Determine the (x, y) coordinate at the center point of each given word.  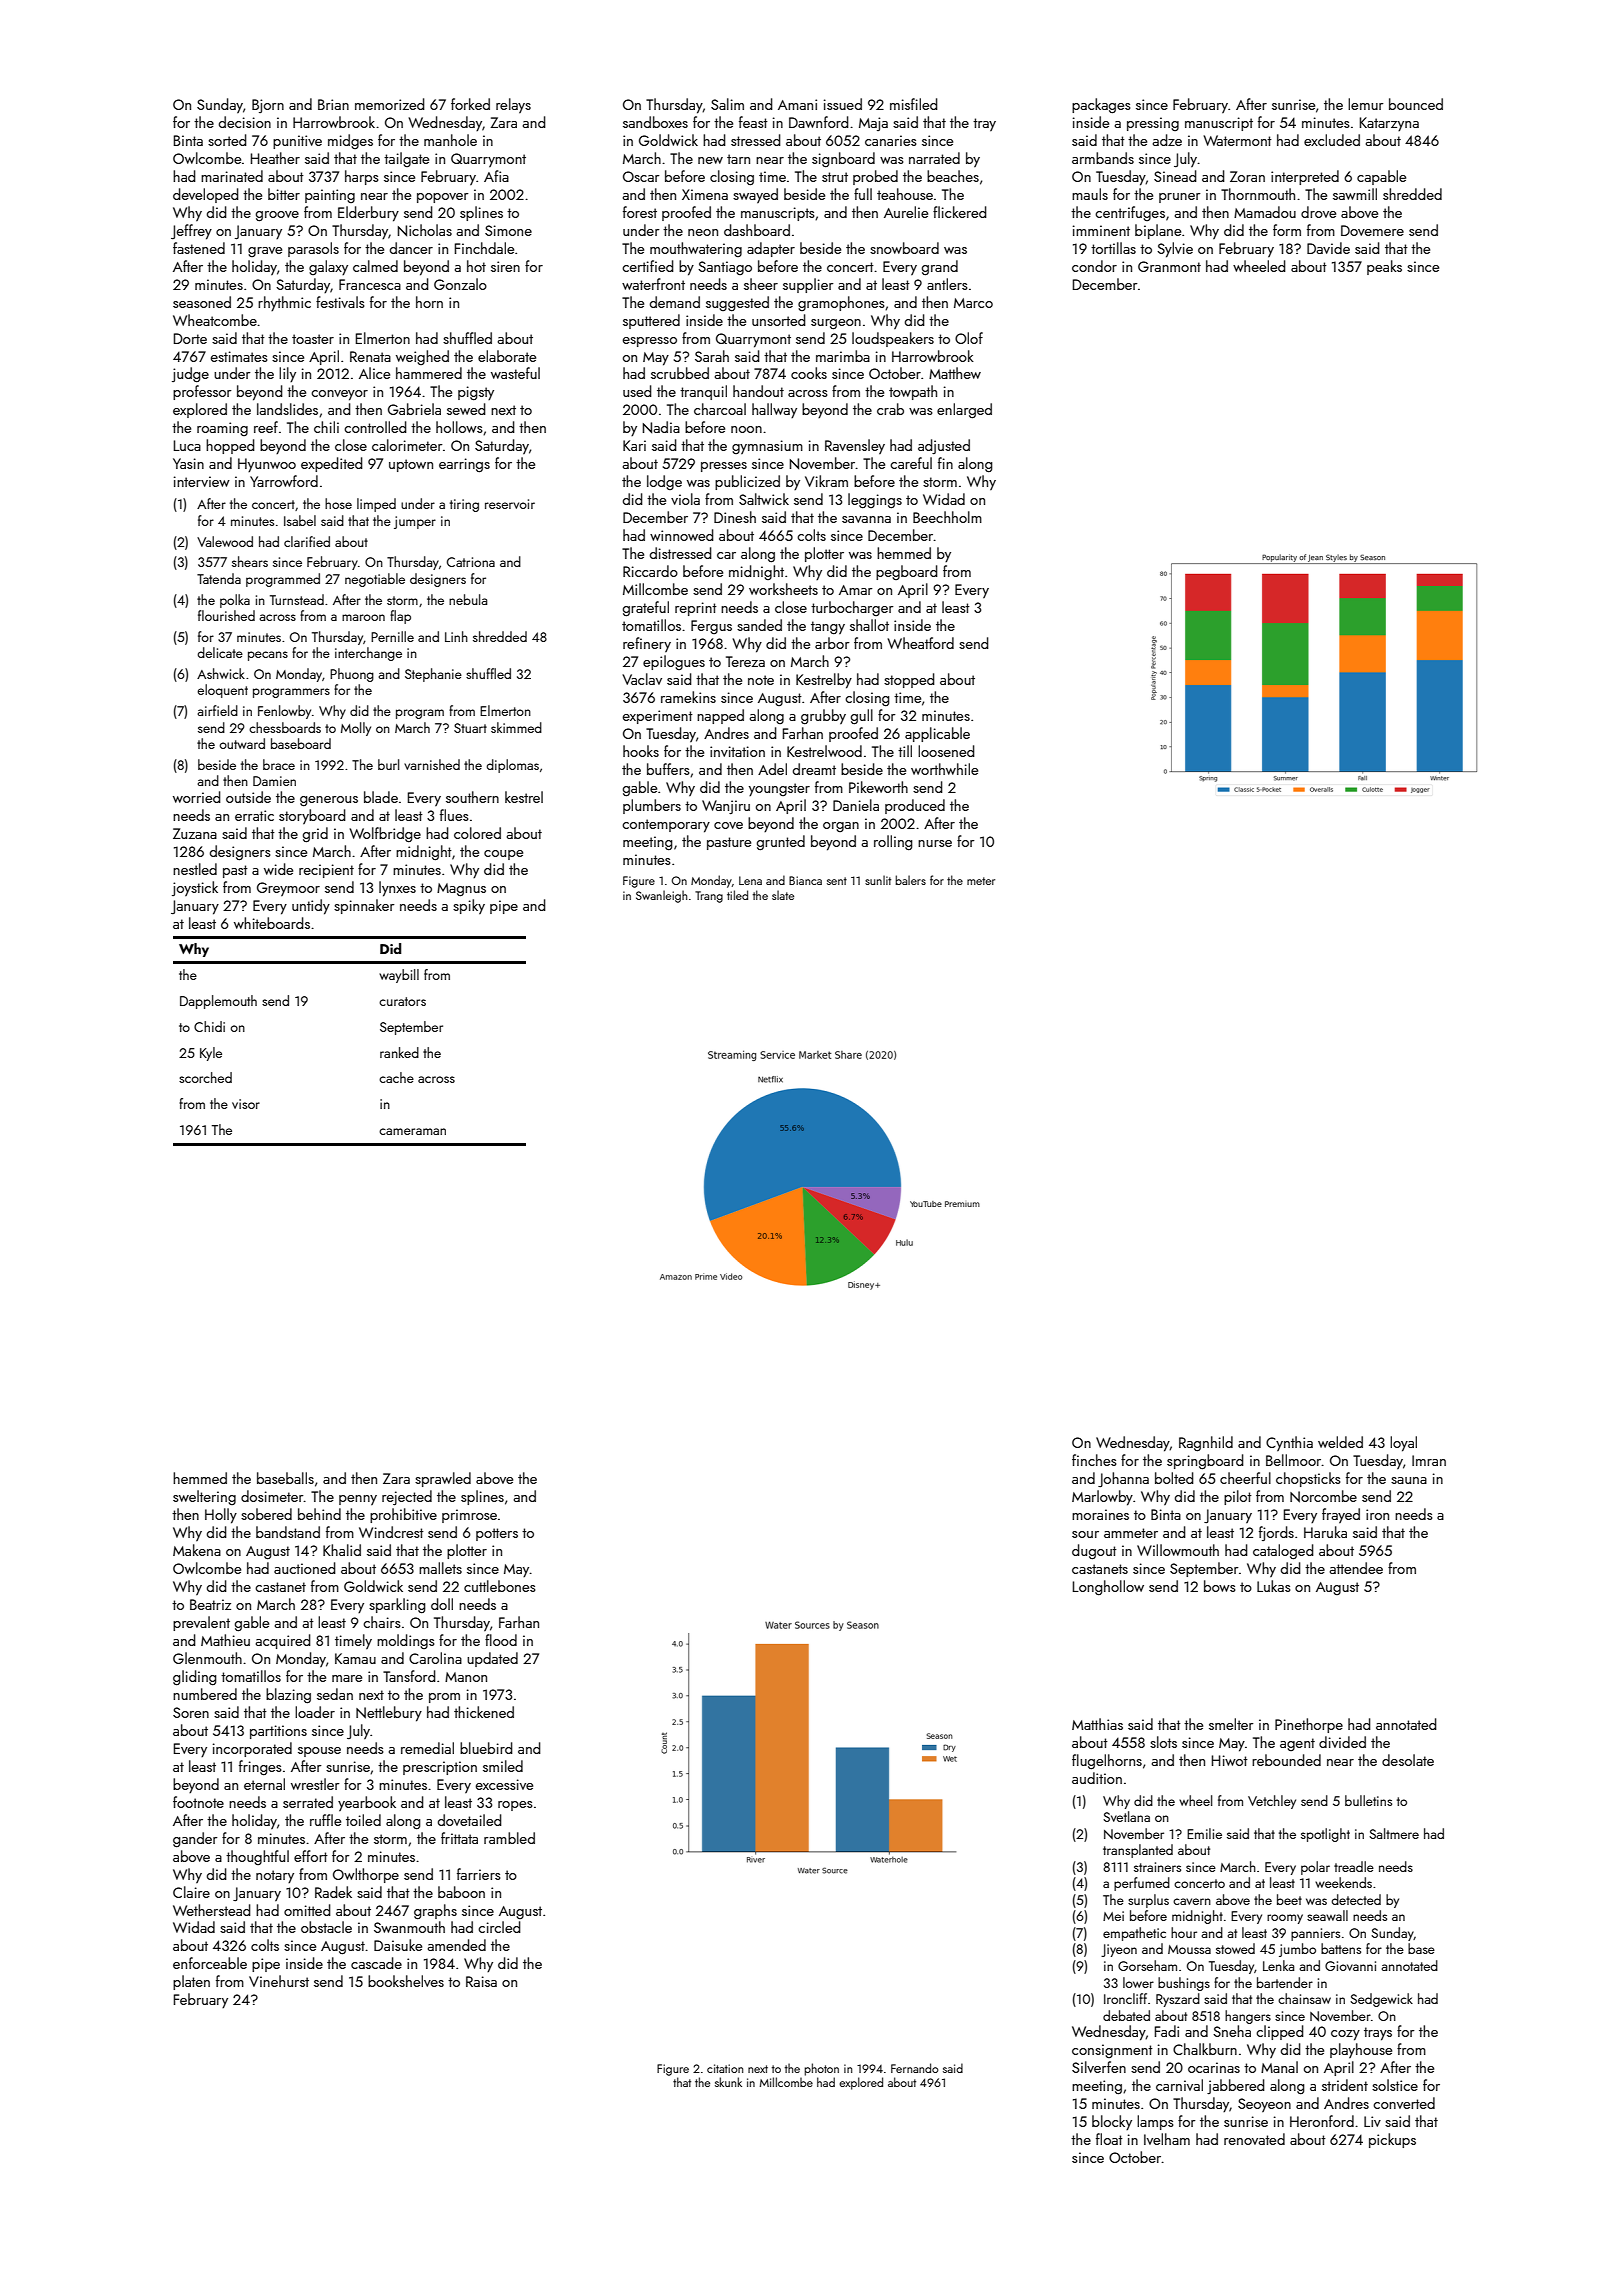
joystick (195, 888)
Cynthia (1289, 1443)
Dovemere (1372, 230)
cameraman (412, 1131)
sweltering (204, 1497)
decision (245, 122)
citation (725, 2068)
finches (1094, 1460)
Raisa (481, 1981)
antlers (947, 284)
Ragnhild (1206, 1444)
